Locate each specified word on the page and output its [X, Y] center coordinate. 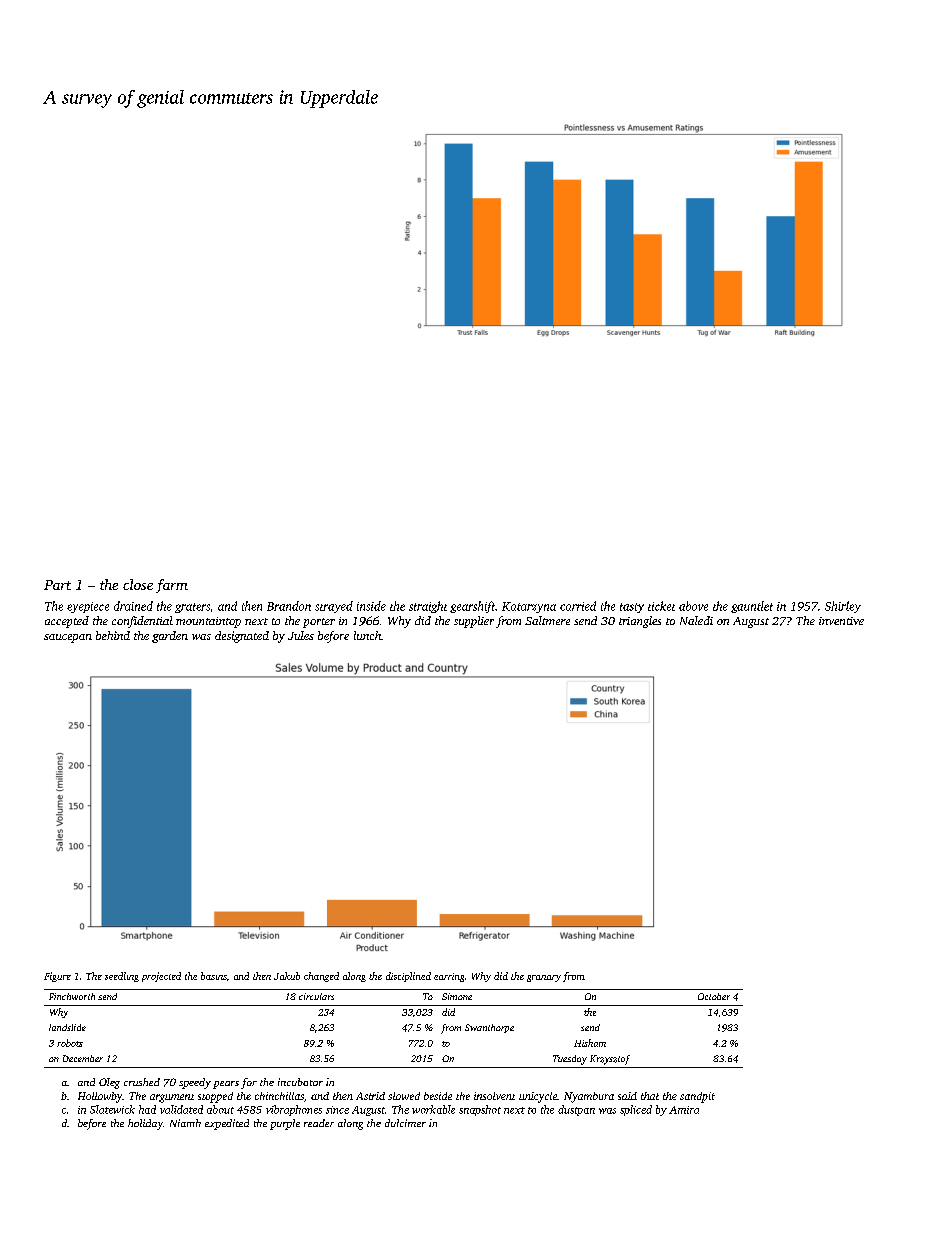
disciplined [408, 977]
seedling [122, 977]
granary [544, 978]
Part [57, 585]
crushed [142, 1082]
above [693, 606]
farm [172, 586]
